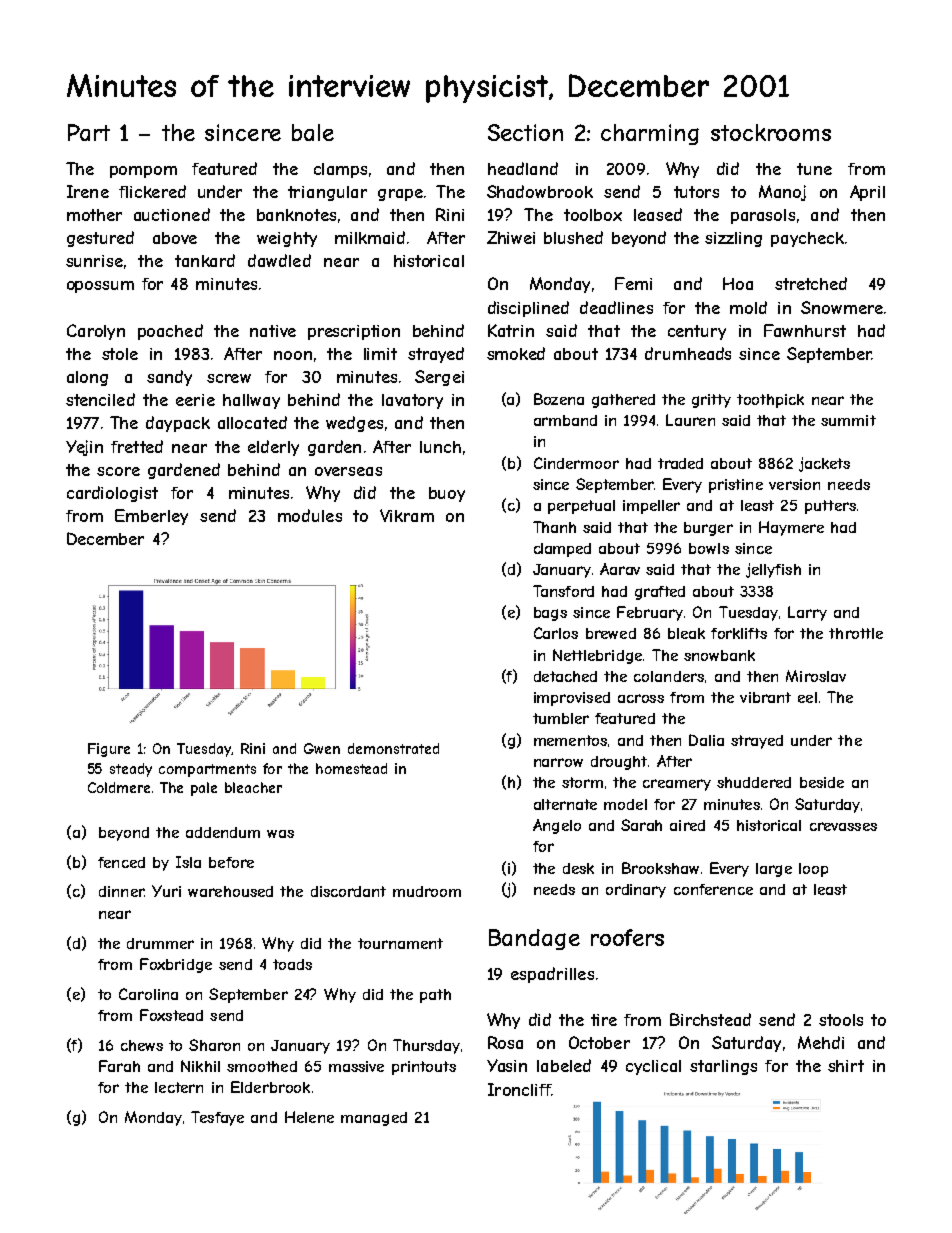  I want to click on was, so click(280, 834).
